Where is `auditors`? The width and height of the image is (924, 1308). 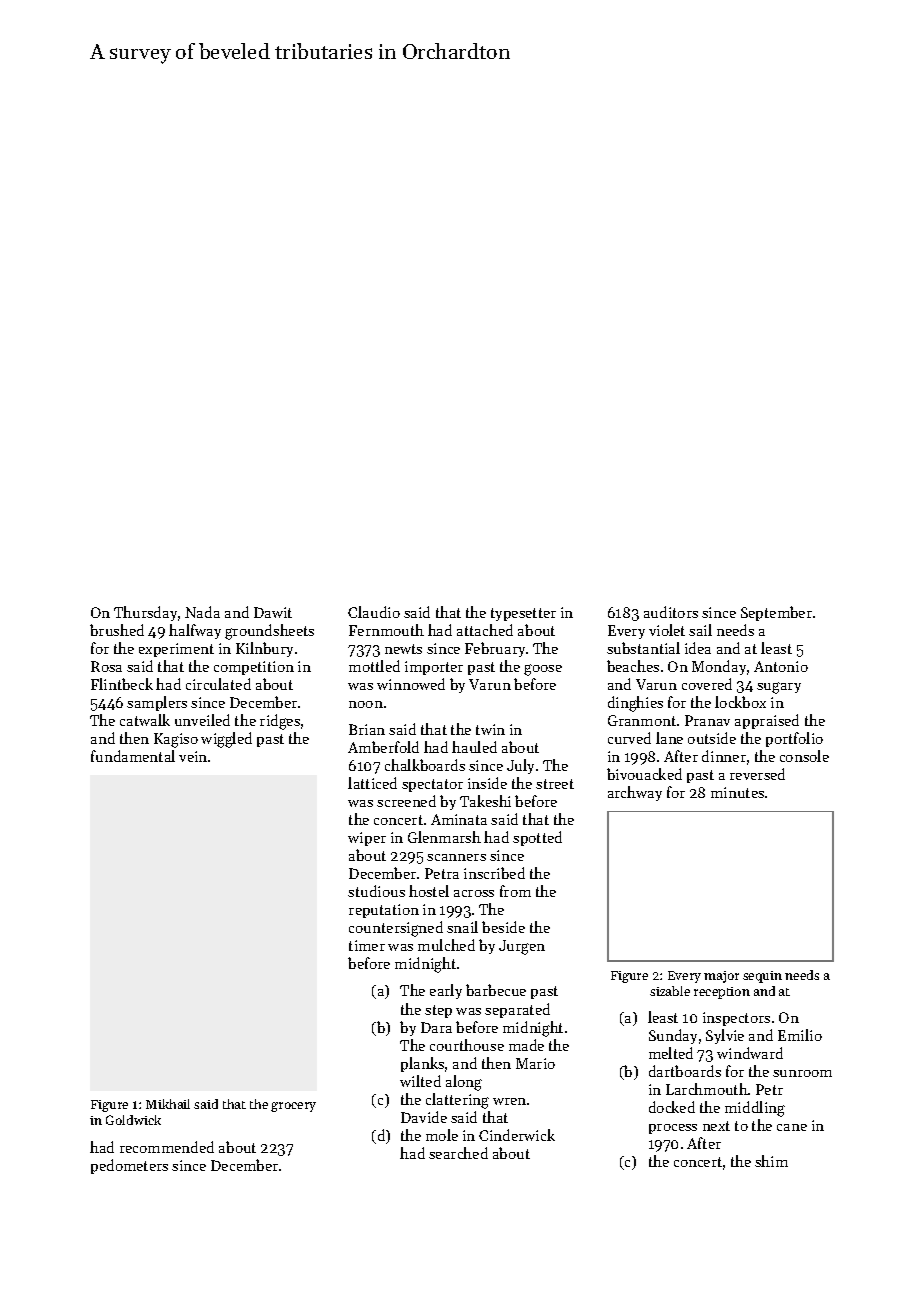 auditors is located at coordinates (671, 612).
